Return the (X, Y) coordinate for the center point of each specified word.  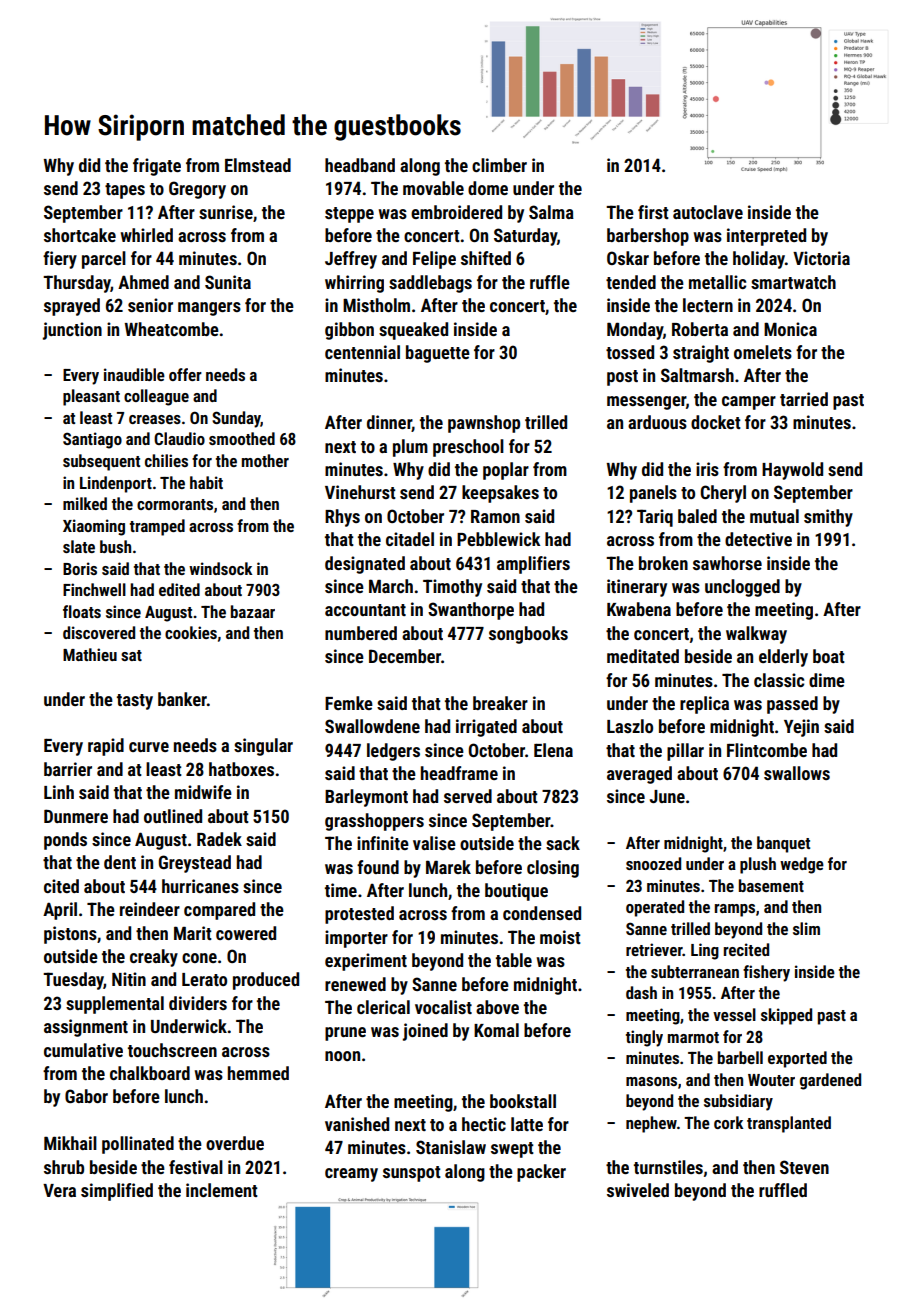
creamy (351, 1175)
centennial (362, 352)
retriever (654, 949)
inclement (222, 1190)
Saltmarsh (697, 375)
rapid (106, 747)
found (378, 867)
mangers (209, 309)
